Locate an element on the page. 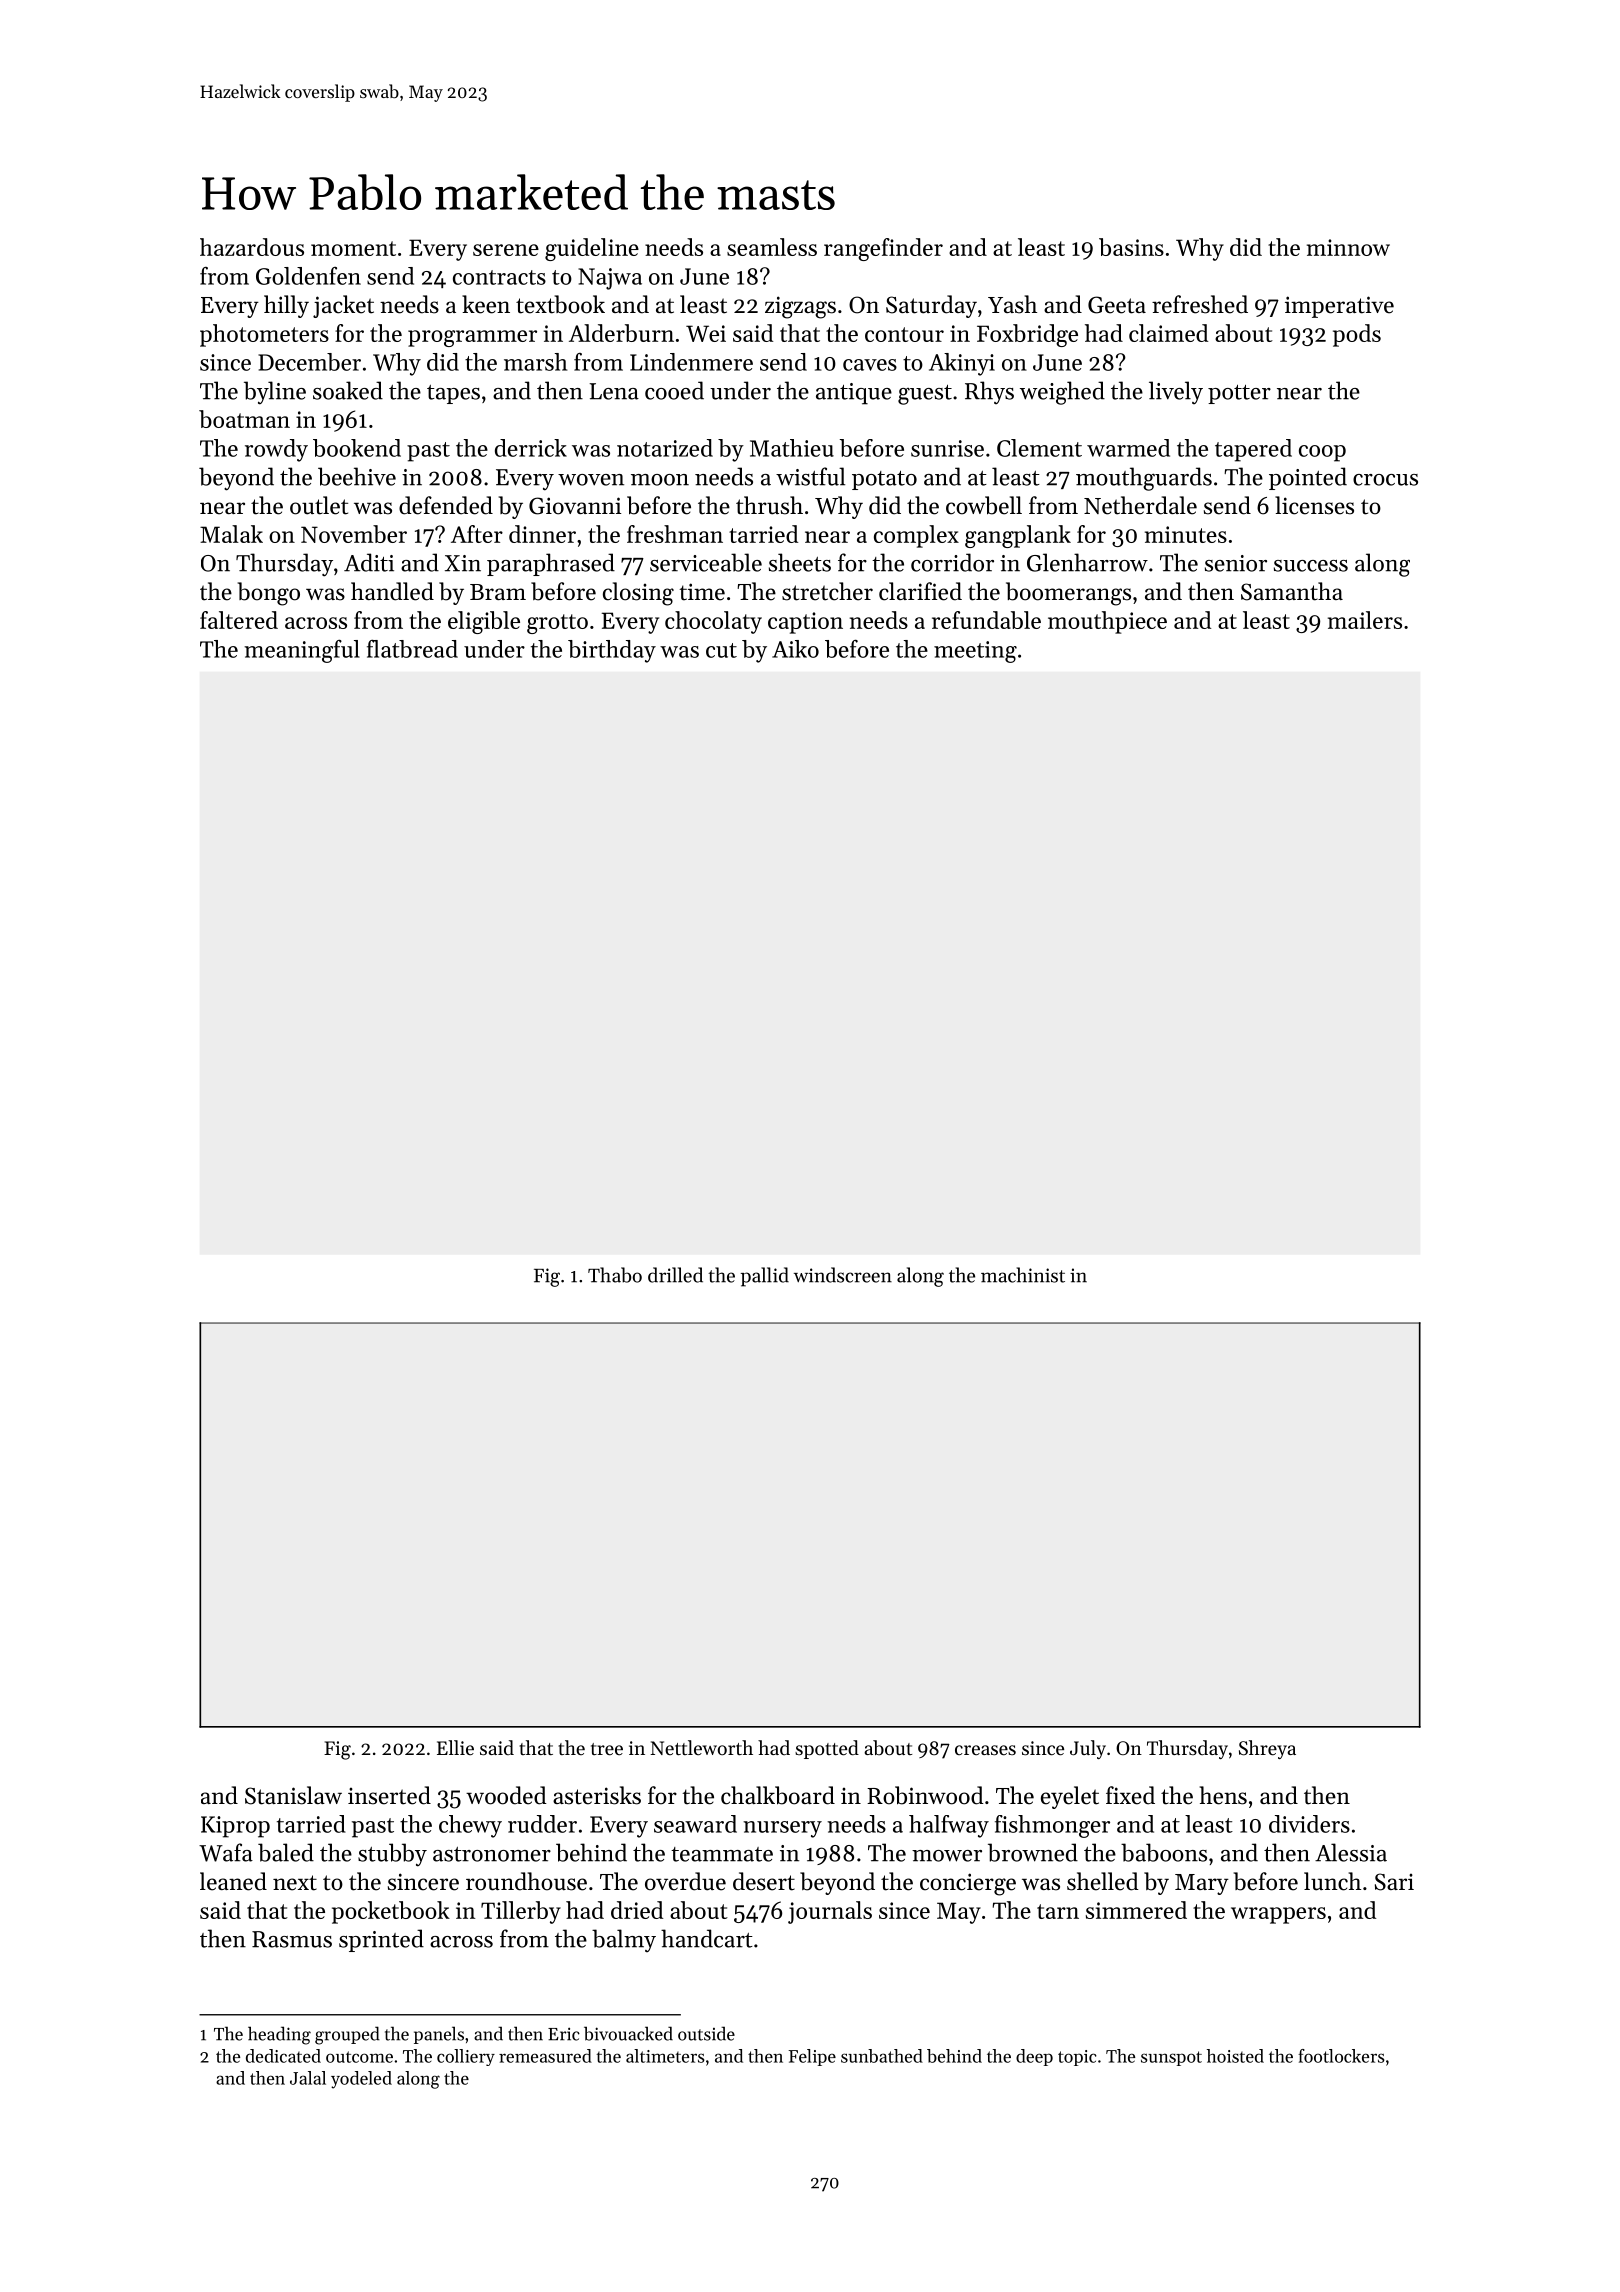  meeting is located at coordinates (975, 652).
